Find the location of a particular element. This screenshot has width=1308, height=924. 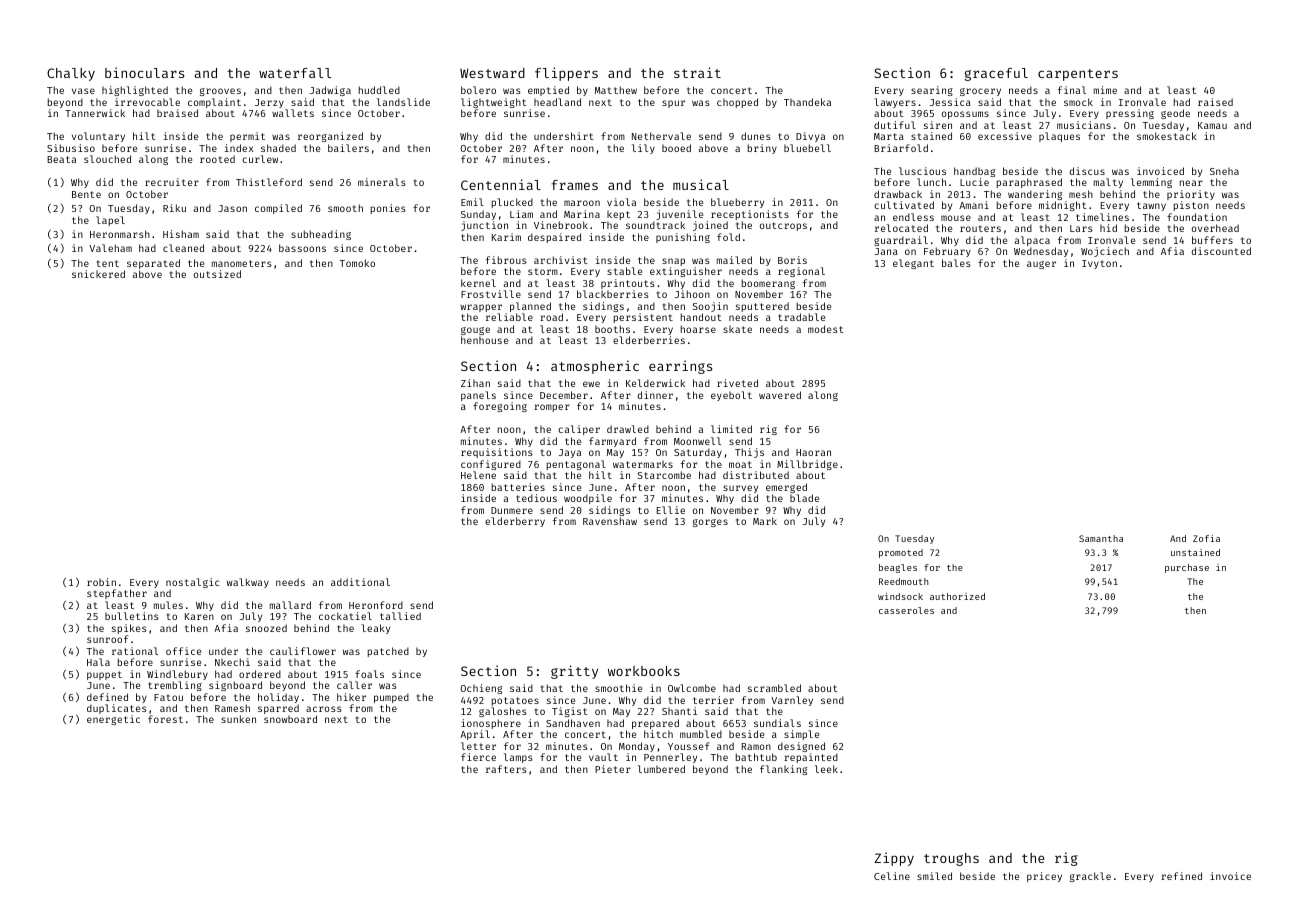

Bente is located at coordinates (86, 194).
